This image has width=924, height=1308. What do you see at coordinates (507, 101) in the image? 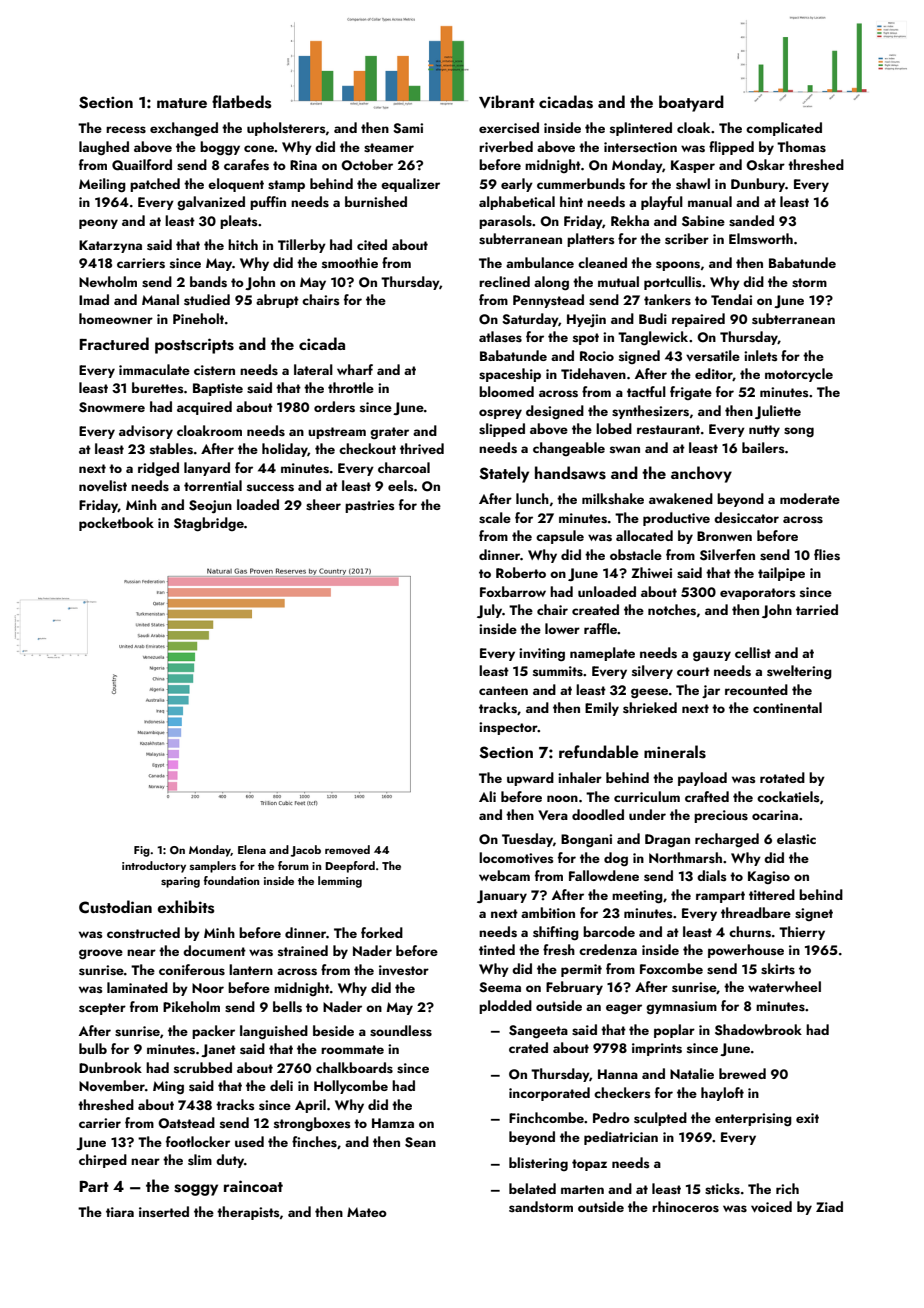
I see `Vibrant` at bounding box center [507, 101].
